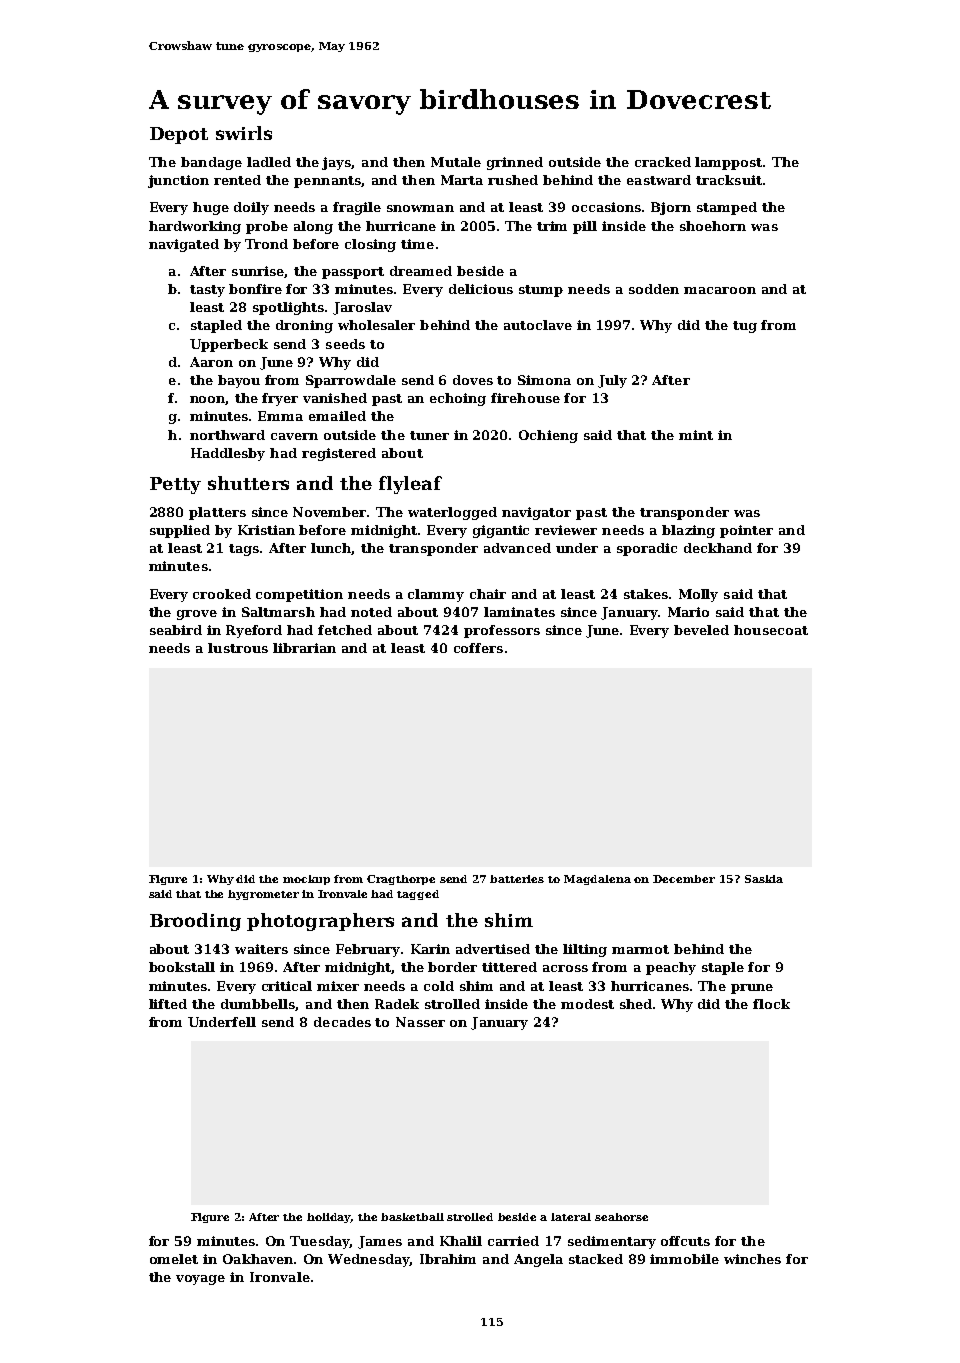 This screenshot has width=960, height=1363. What do you see at coordinates (671, 208) in the screenshot?
I see `Bjorn` at bounding box center [671, 208].
